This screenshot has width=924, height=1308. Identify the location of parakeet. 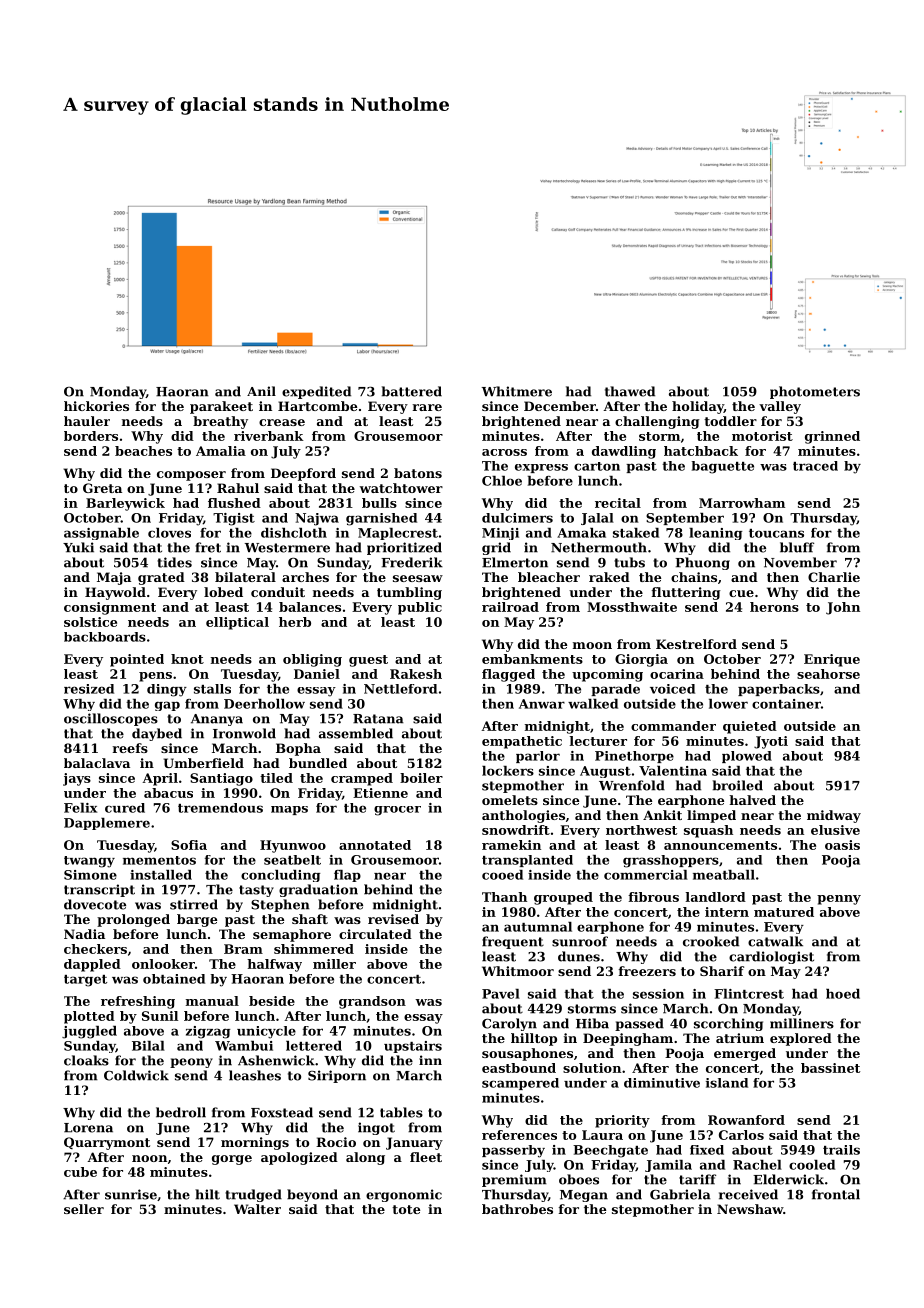
(221, 407).
